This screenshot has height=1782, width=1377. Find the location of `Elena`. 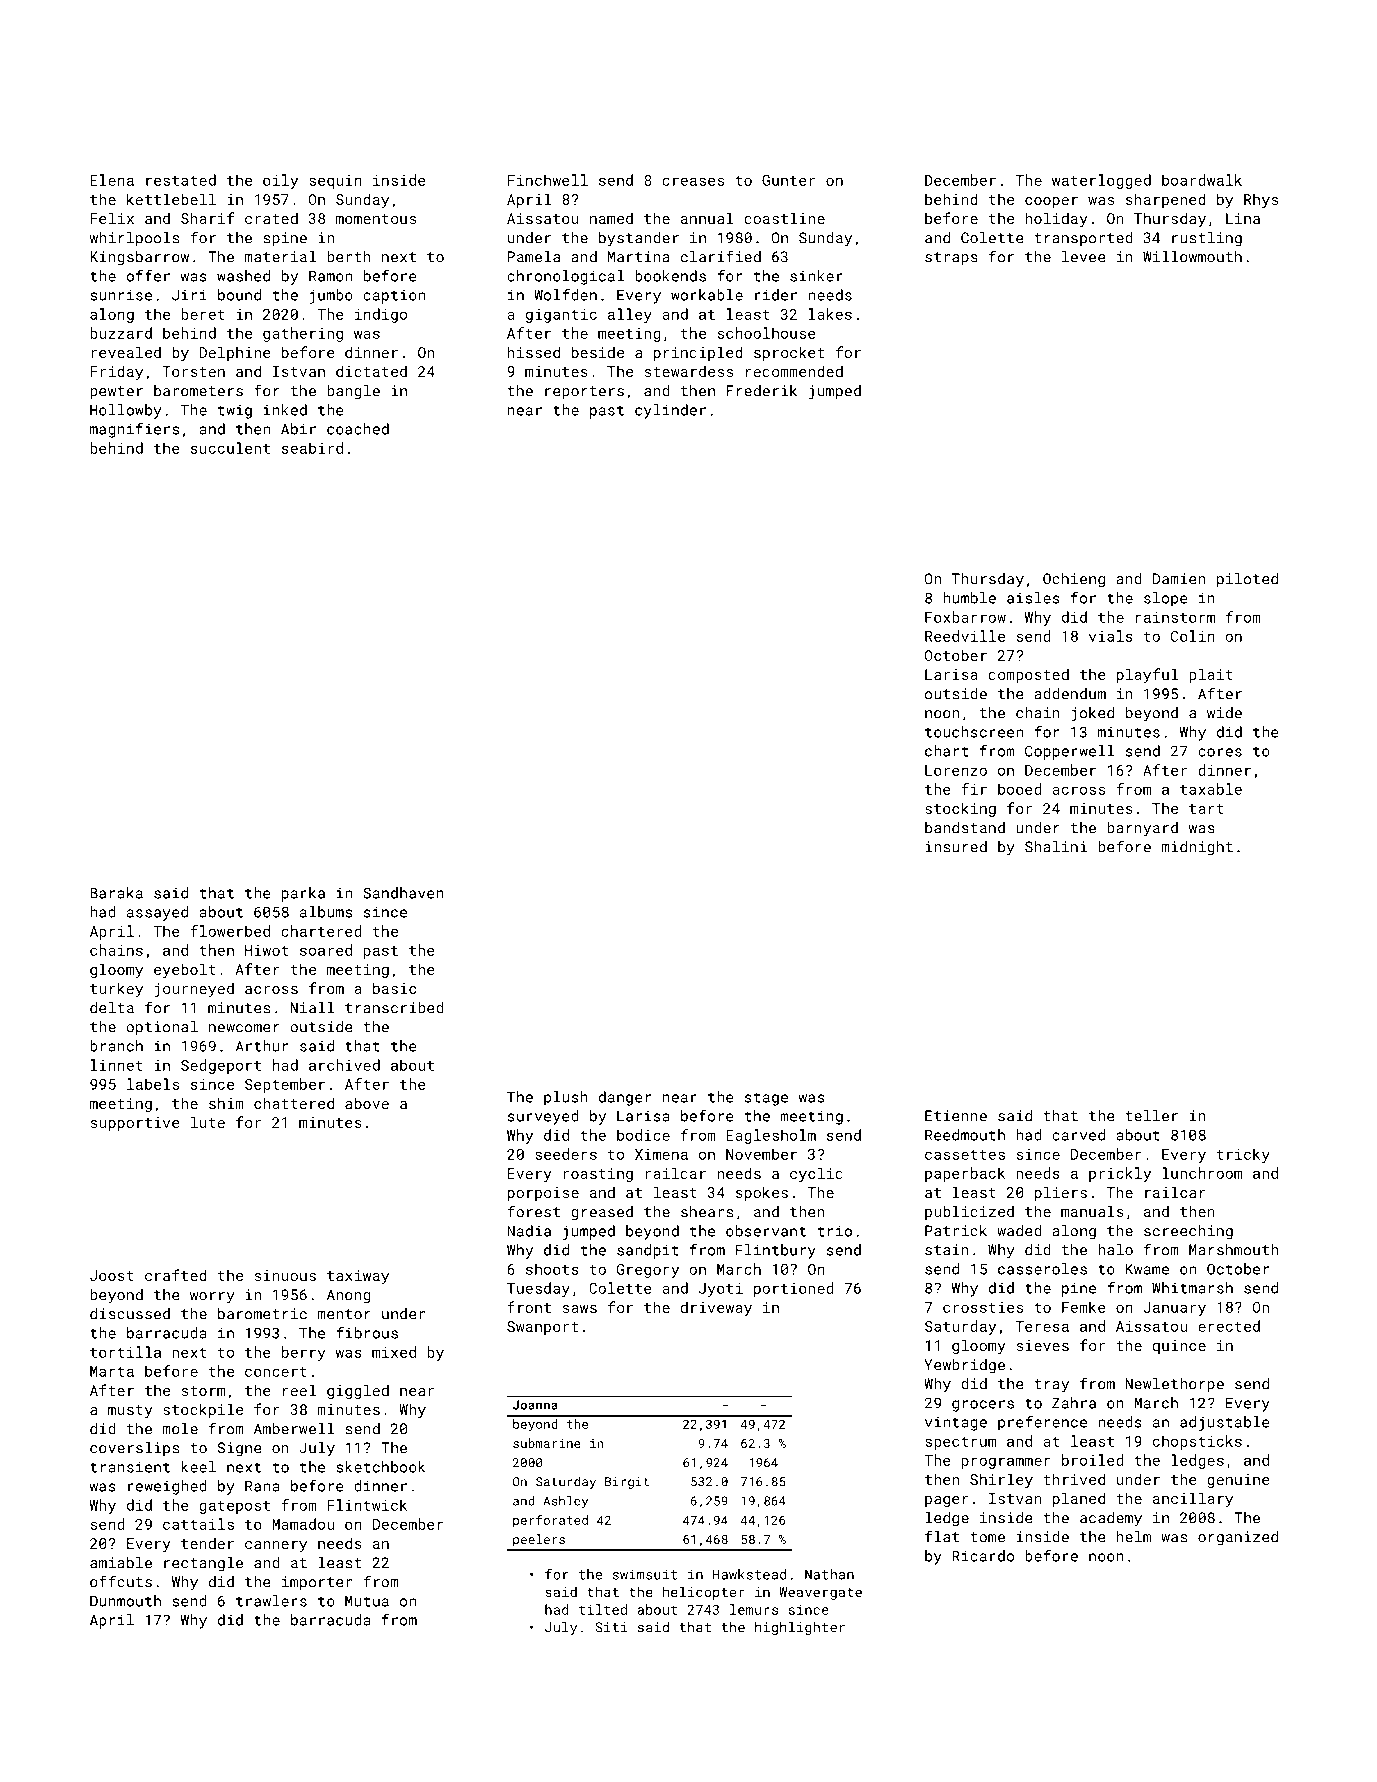

Elena is located at coordinates (112, 180).
